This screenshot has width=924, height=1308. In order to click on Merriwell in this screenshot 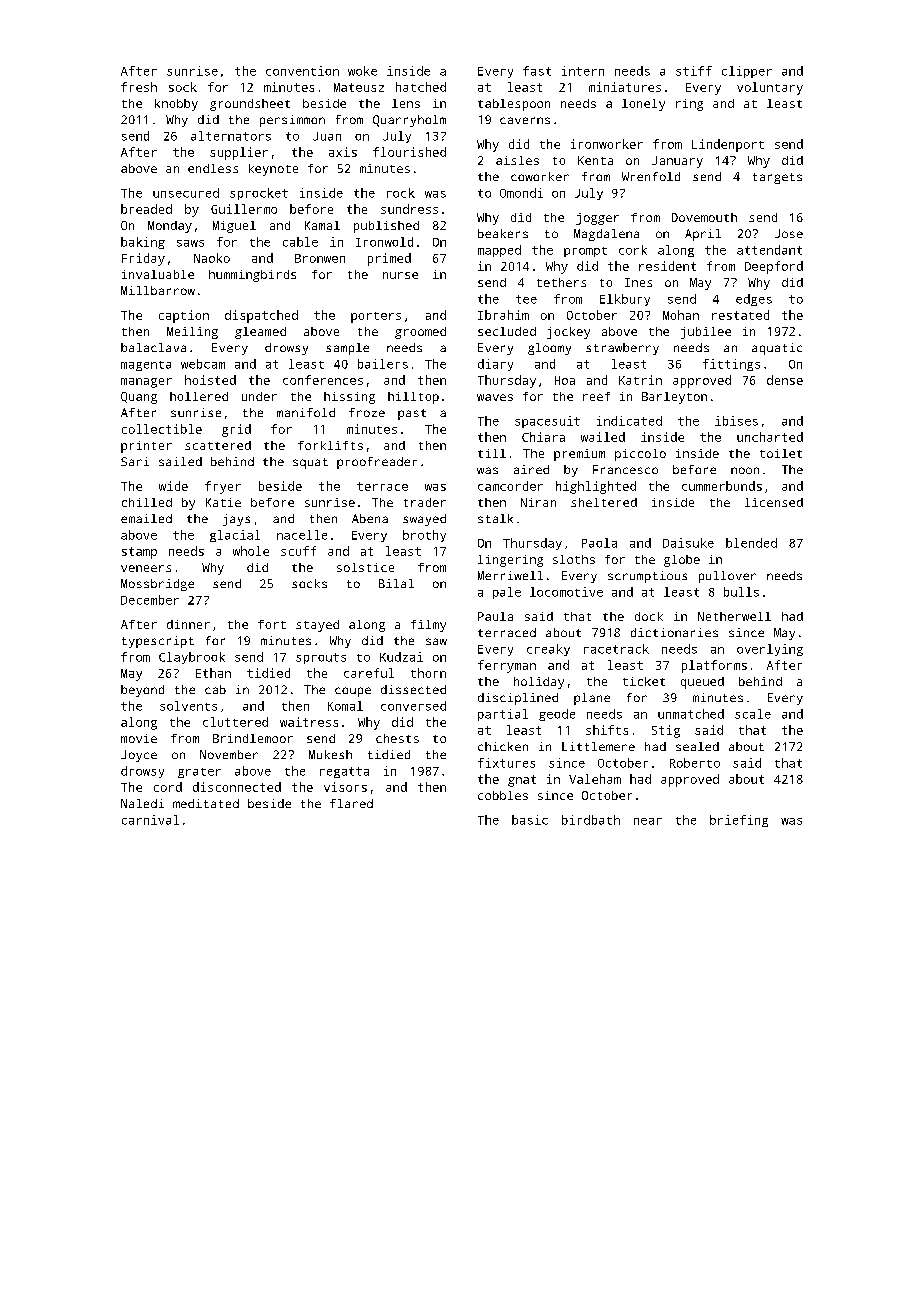, I will do `click(510, 575)`.
